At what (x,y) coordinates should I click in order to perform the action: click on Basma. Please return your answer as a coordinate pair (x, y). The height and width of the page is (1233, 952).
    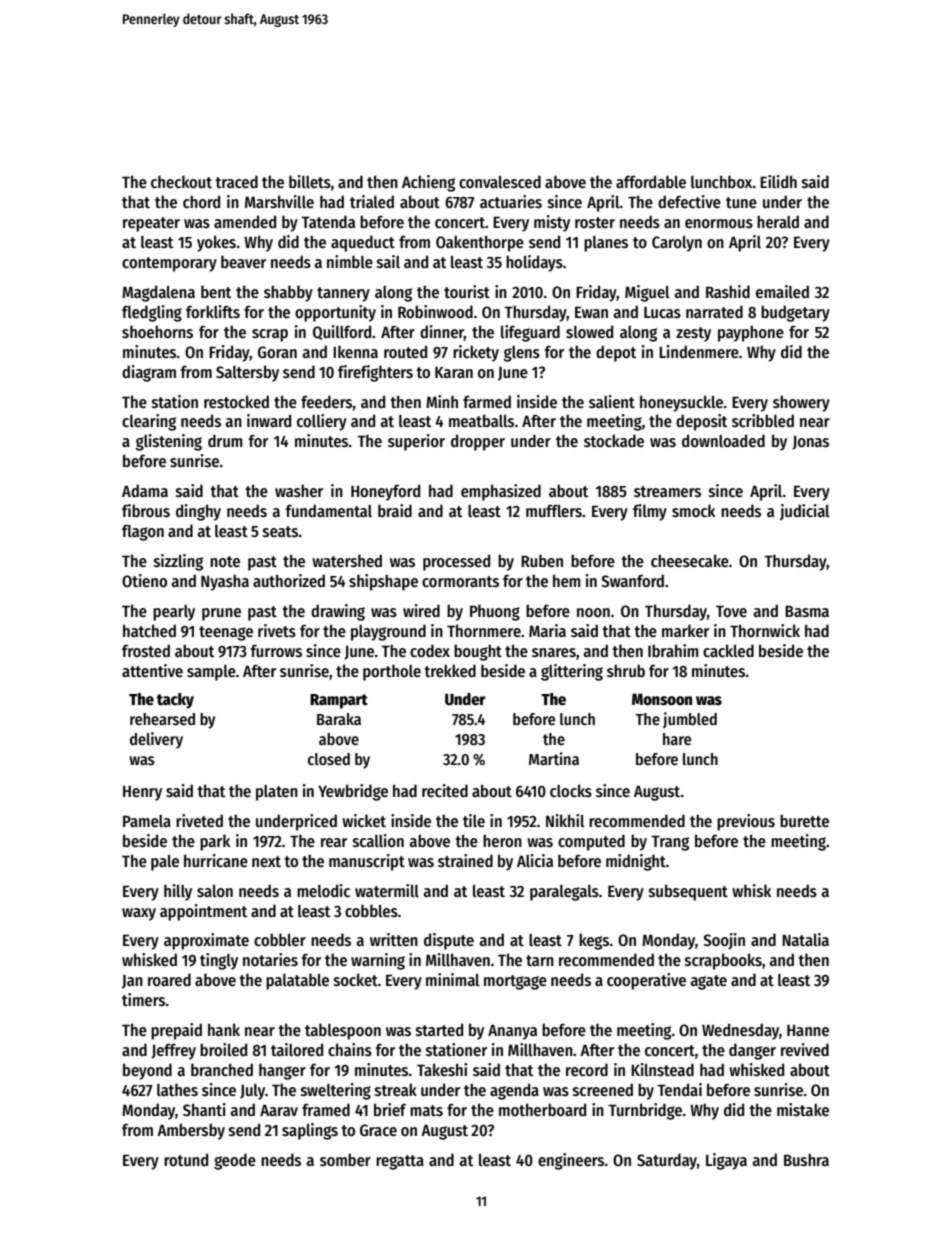
    Looking at the image, I should click on (807, 611).
